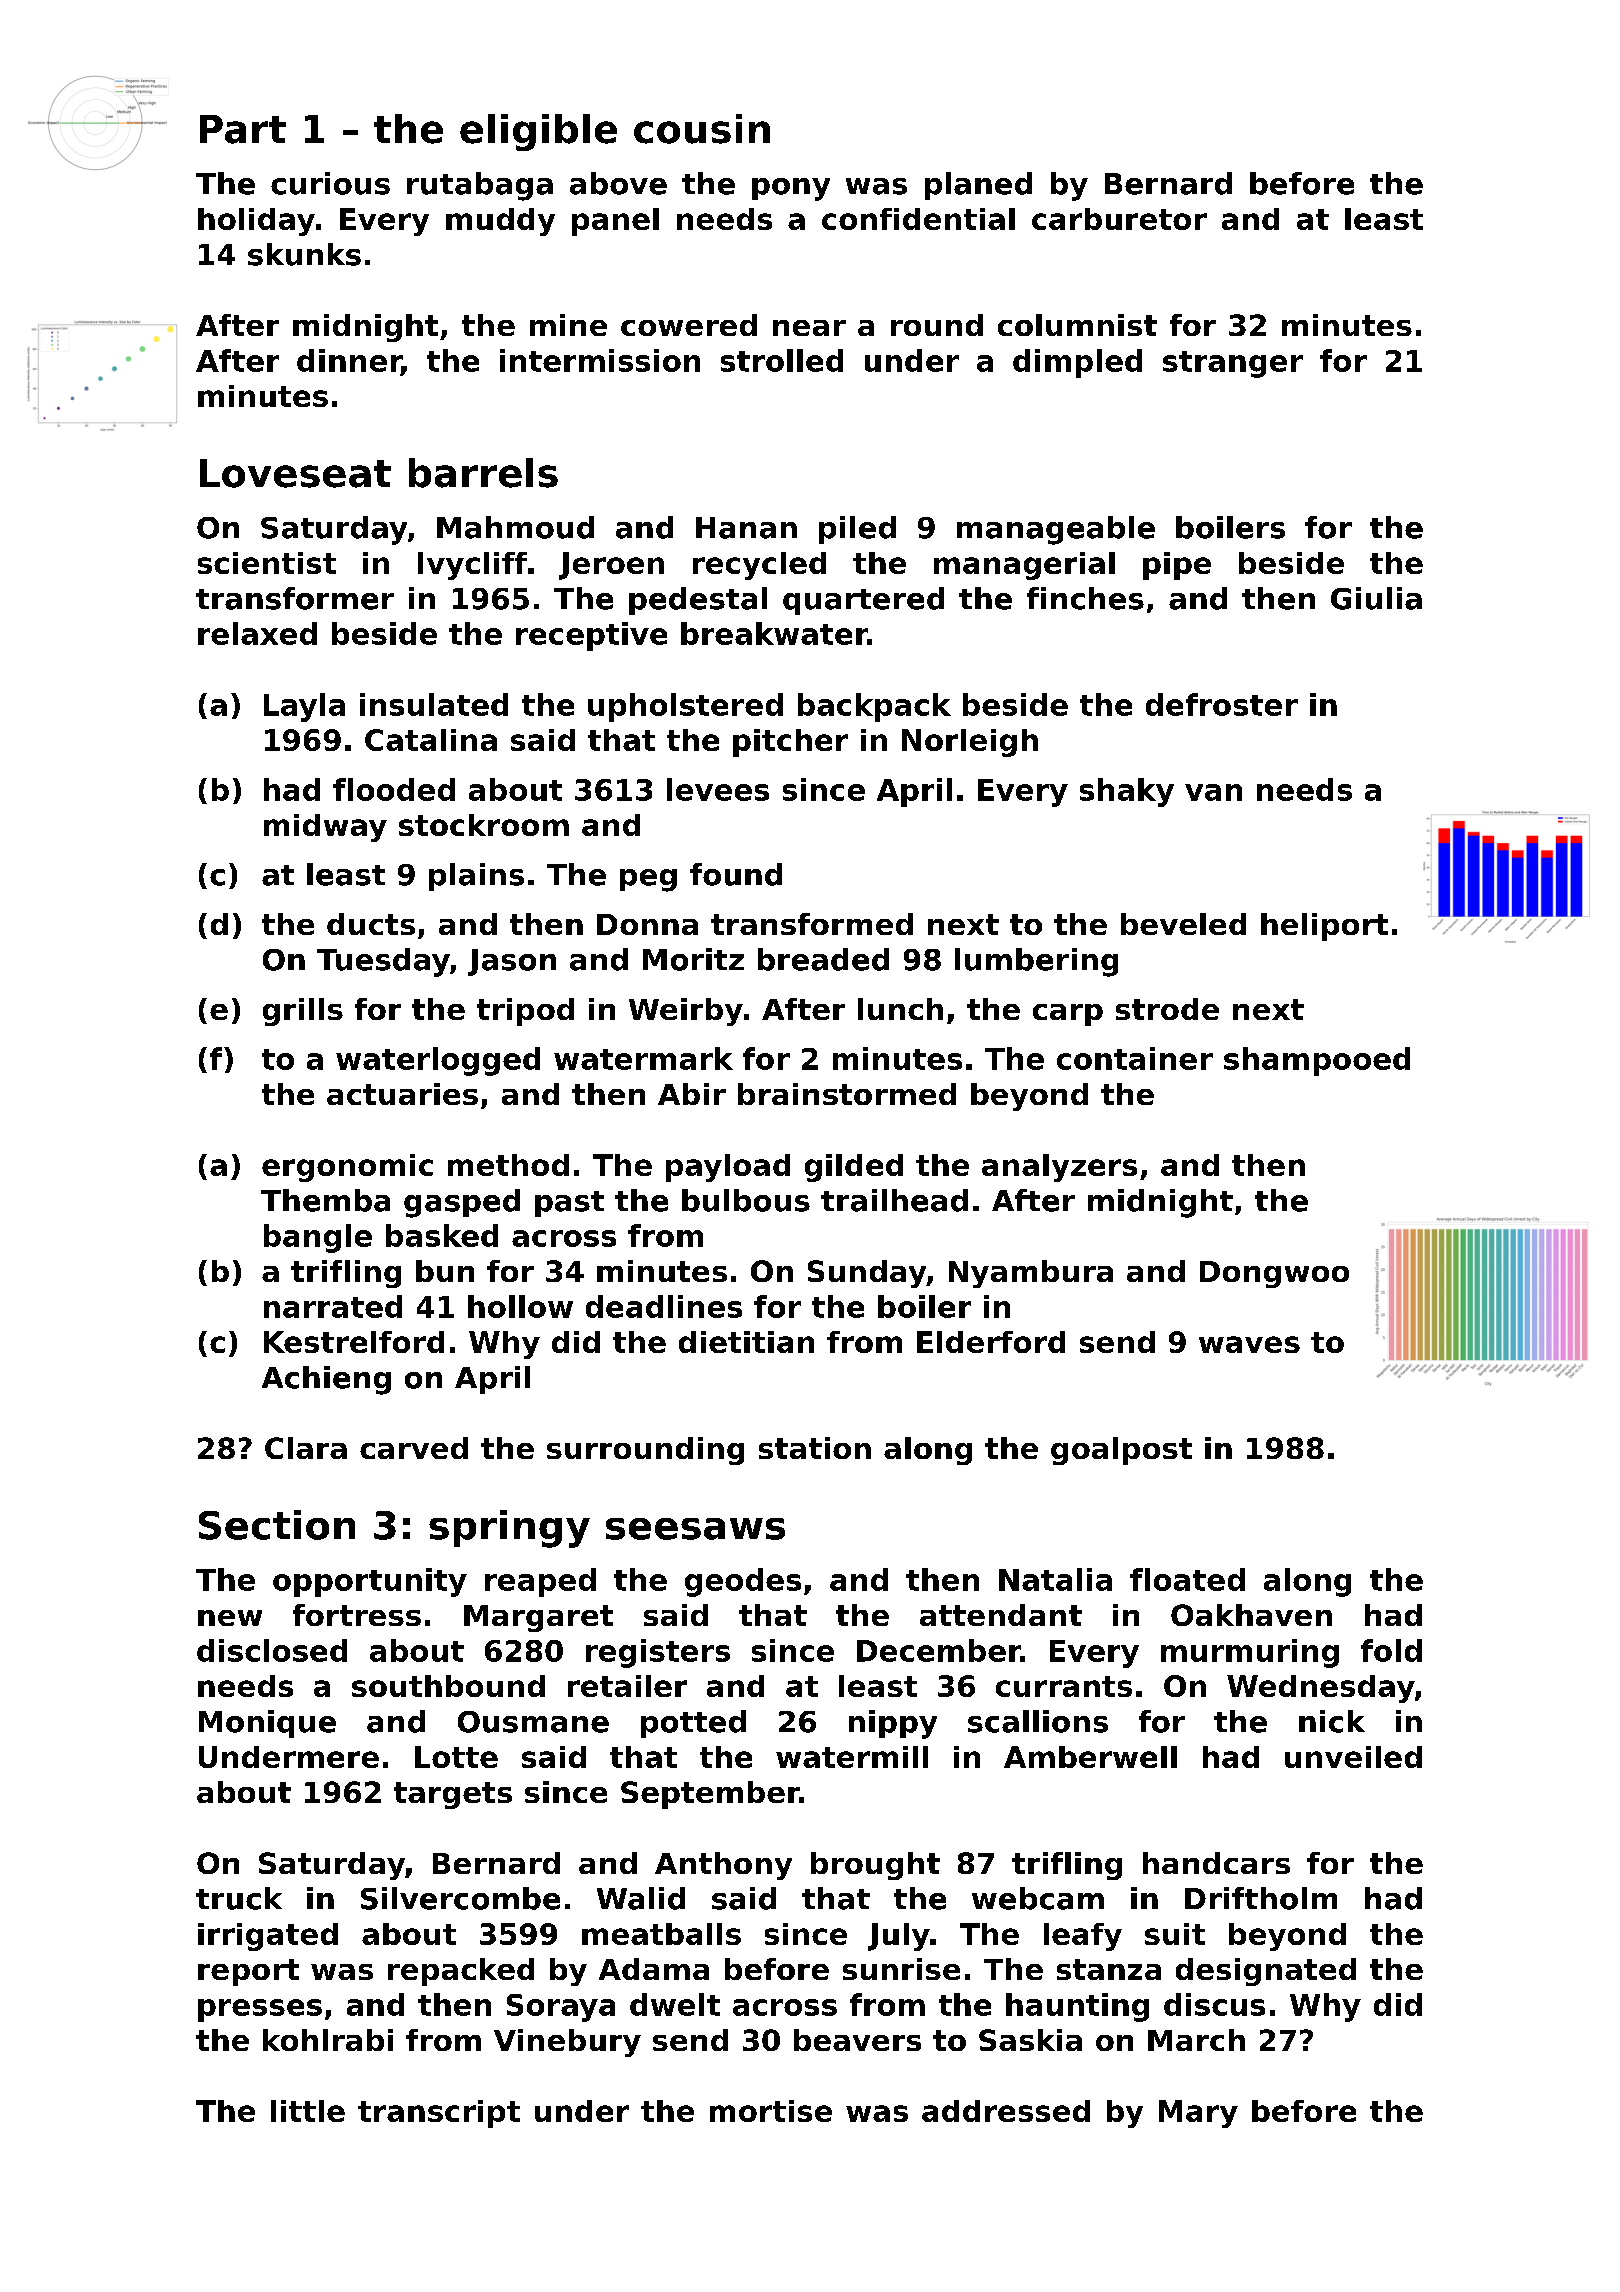  I want to click on Silvercombe, so click(460, 1898).
